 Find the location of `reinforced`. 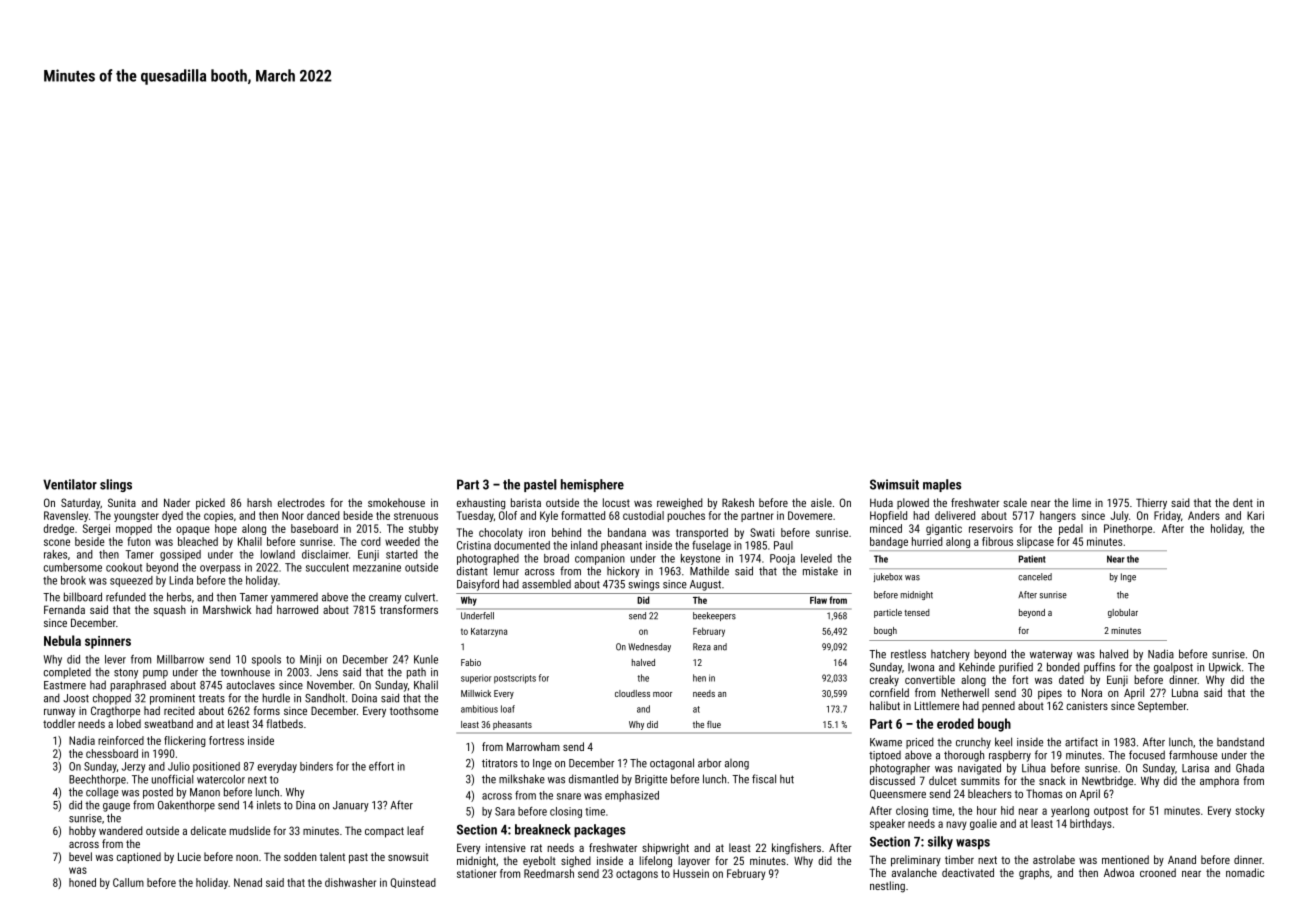

reinforced is located at coordinates (121, 740).
